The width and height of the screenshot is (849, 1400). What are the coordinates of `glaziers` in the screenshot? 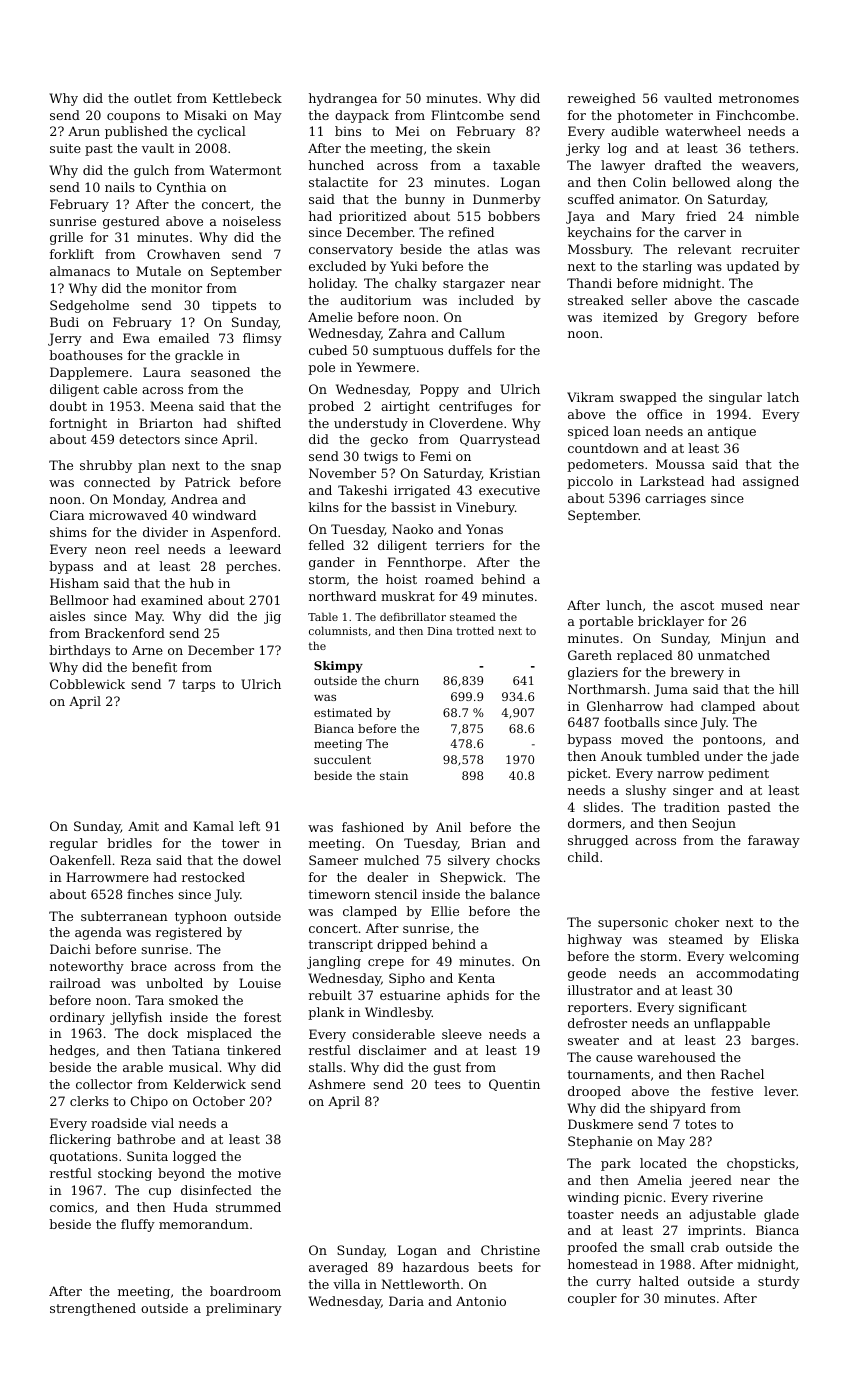 It's located at (593, 673).
